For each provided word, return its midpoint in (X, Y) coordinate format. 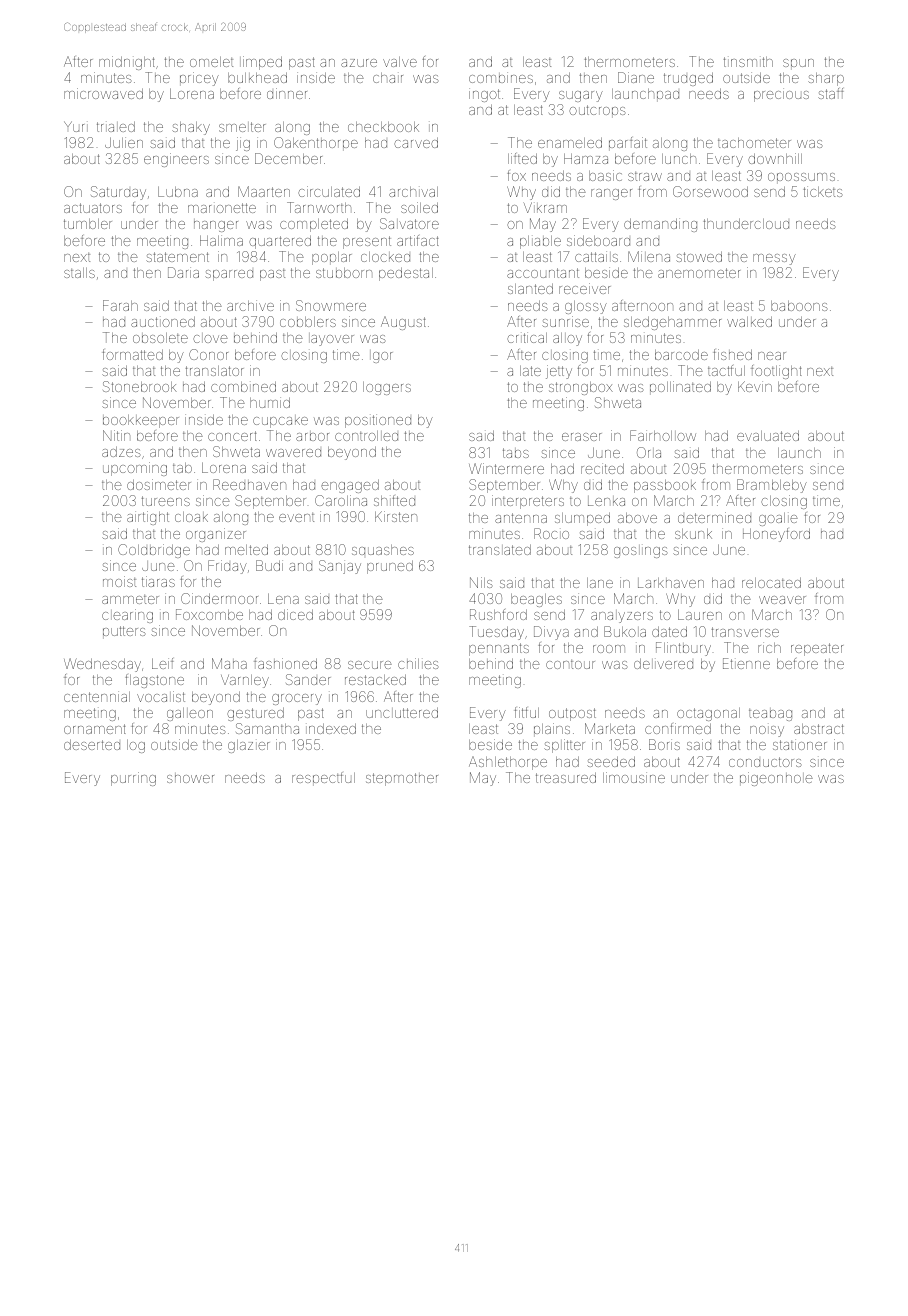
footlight (776, 372)
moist (119, 581)
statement (177, 257)
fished (732, 354)
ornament (95, 729)
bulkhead (257, 77)
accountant (543, 273)
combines (501, 77)
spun (798, 64)
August (403, 323)
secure (370, 665)
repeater (817, 649)
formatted (132, 354)
